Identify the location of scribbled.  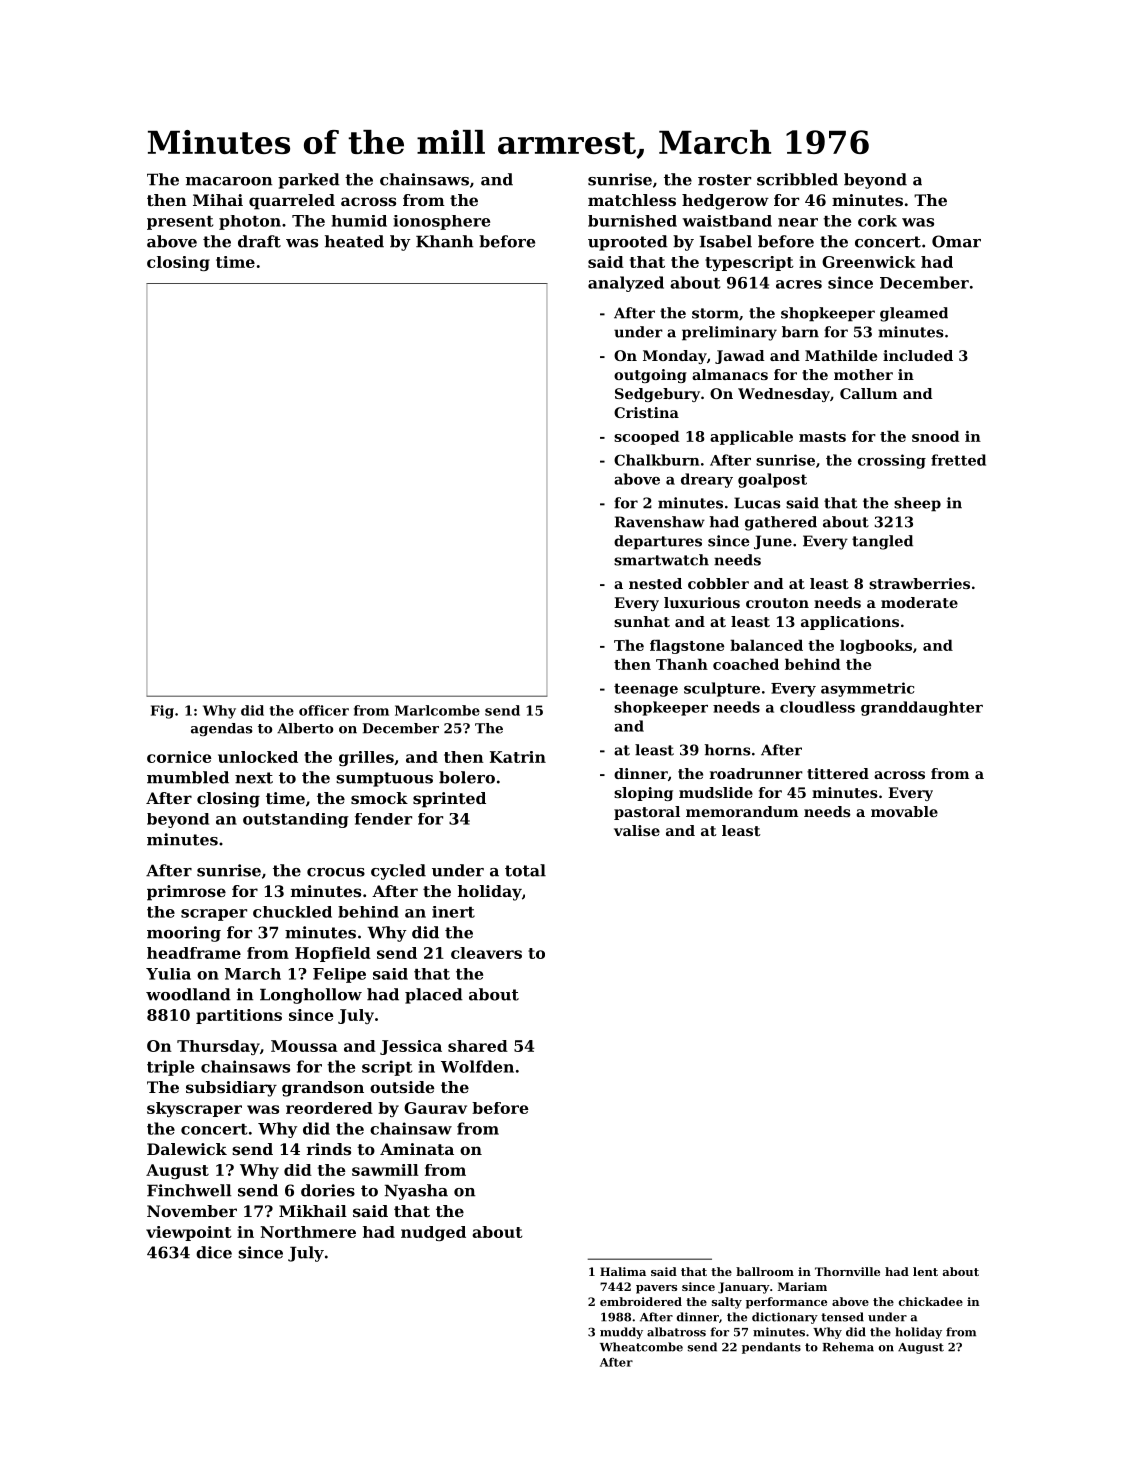
(797, 179).
